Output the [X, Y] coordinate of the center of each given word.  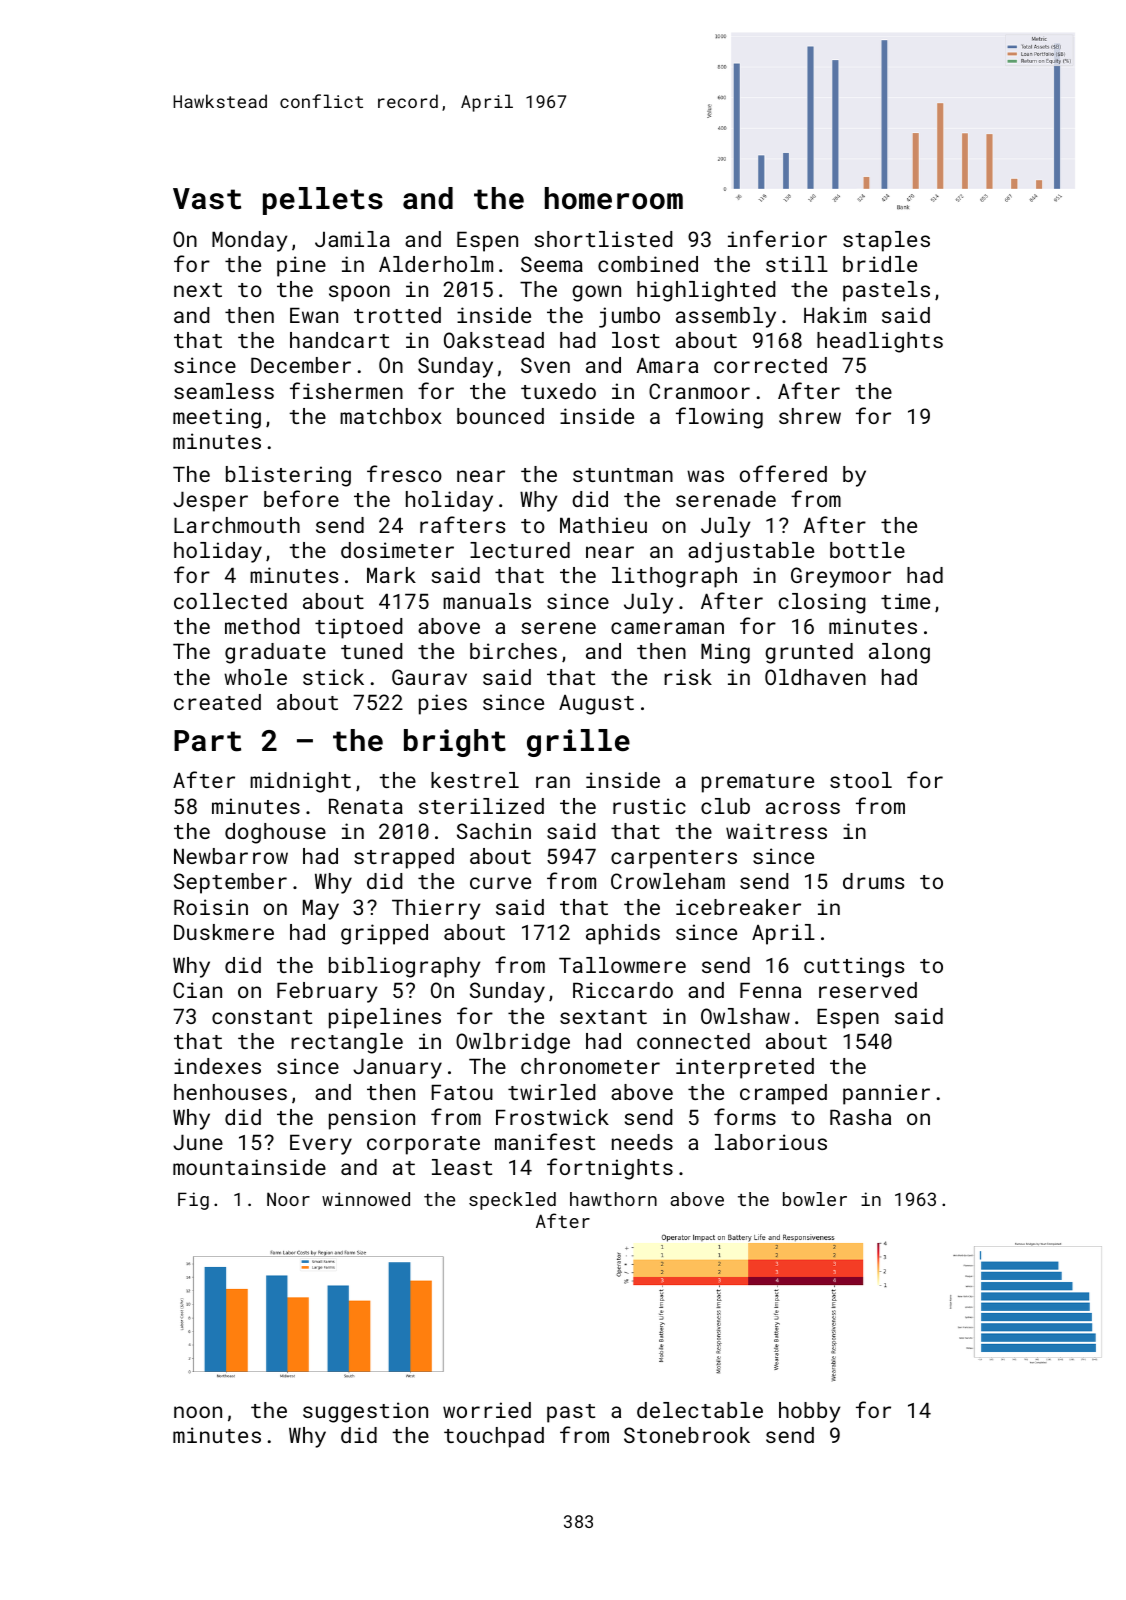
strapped [404, 858]
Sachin [494, 831]
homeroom [614, 198]
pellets [323, 201]
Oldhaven [815, 677]
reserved [868, 990]
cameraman [667, 628]
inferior [777, 238]
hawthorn [613, 1199]
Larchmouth [237, 525]
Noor [288, 1199]
